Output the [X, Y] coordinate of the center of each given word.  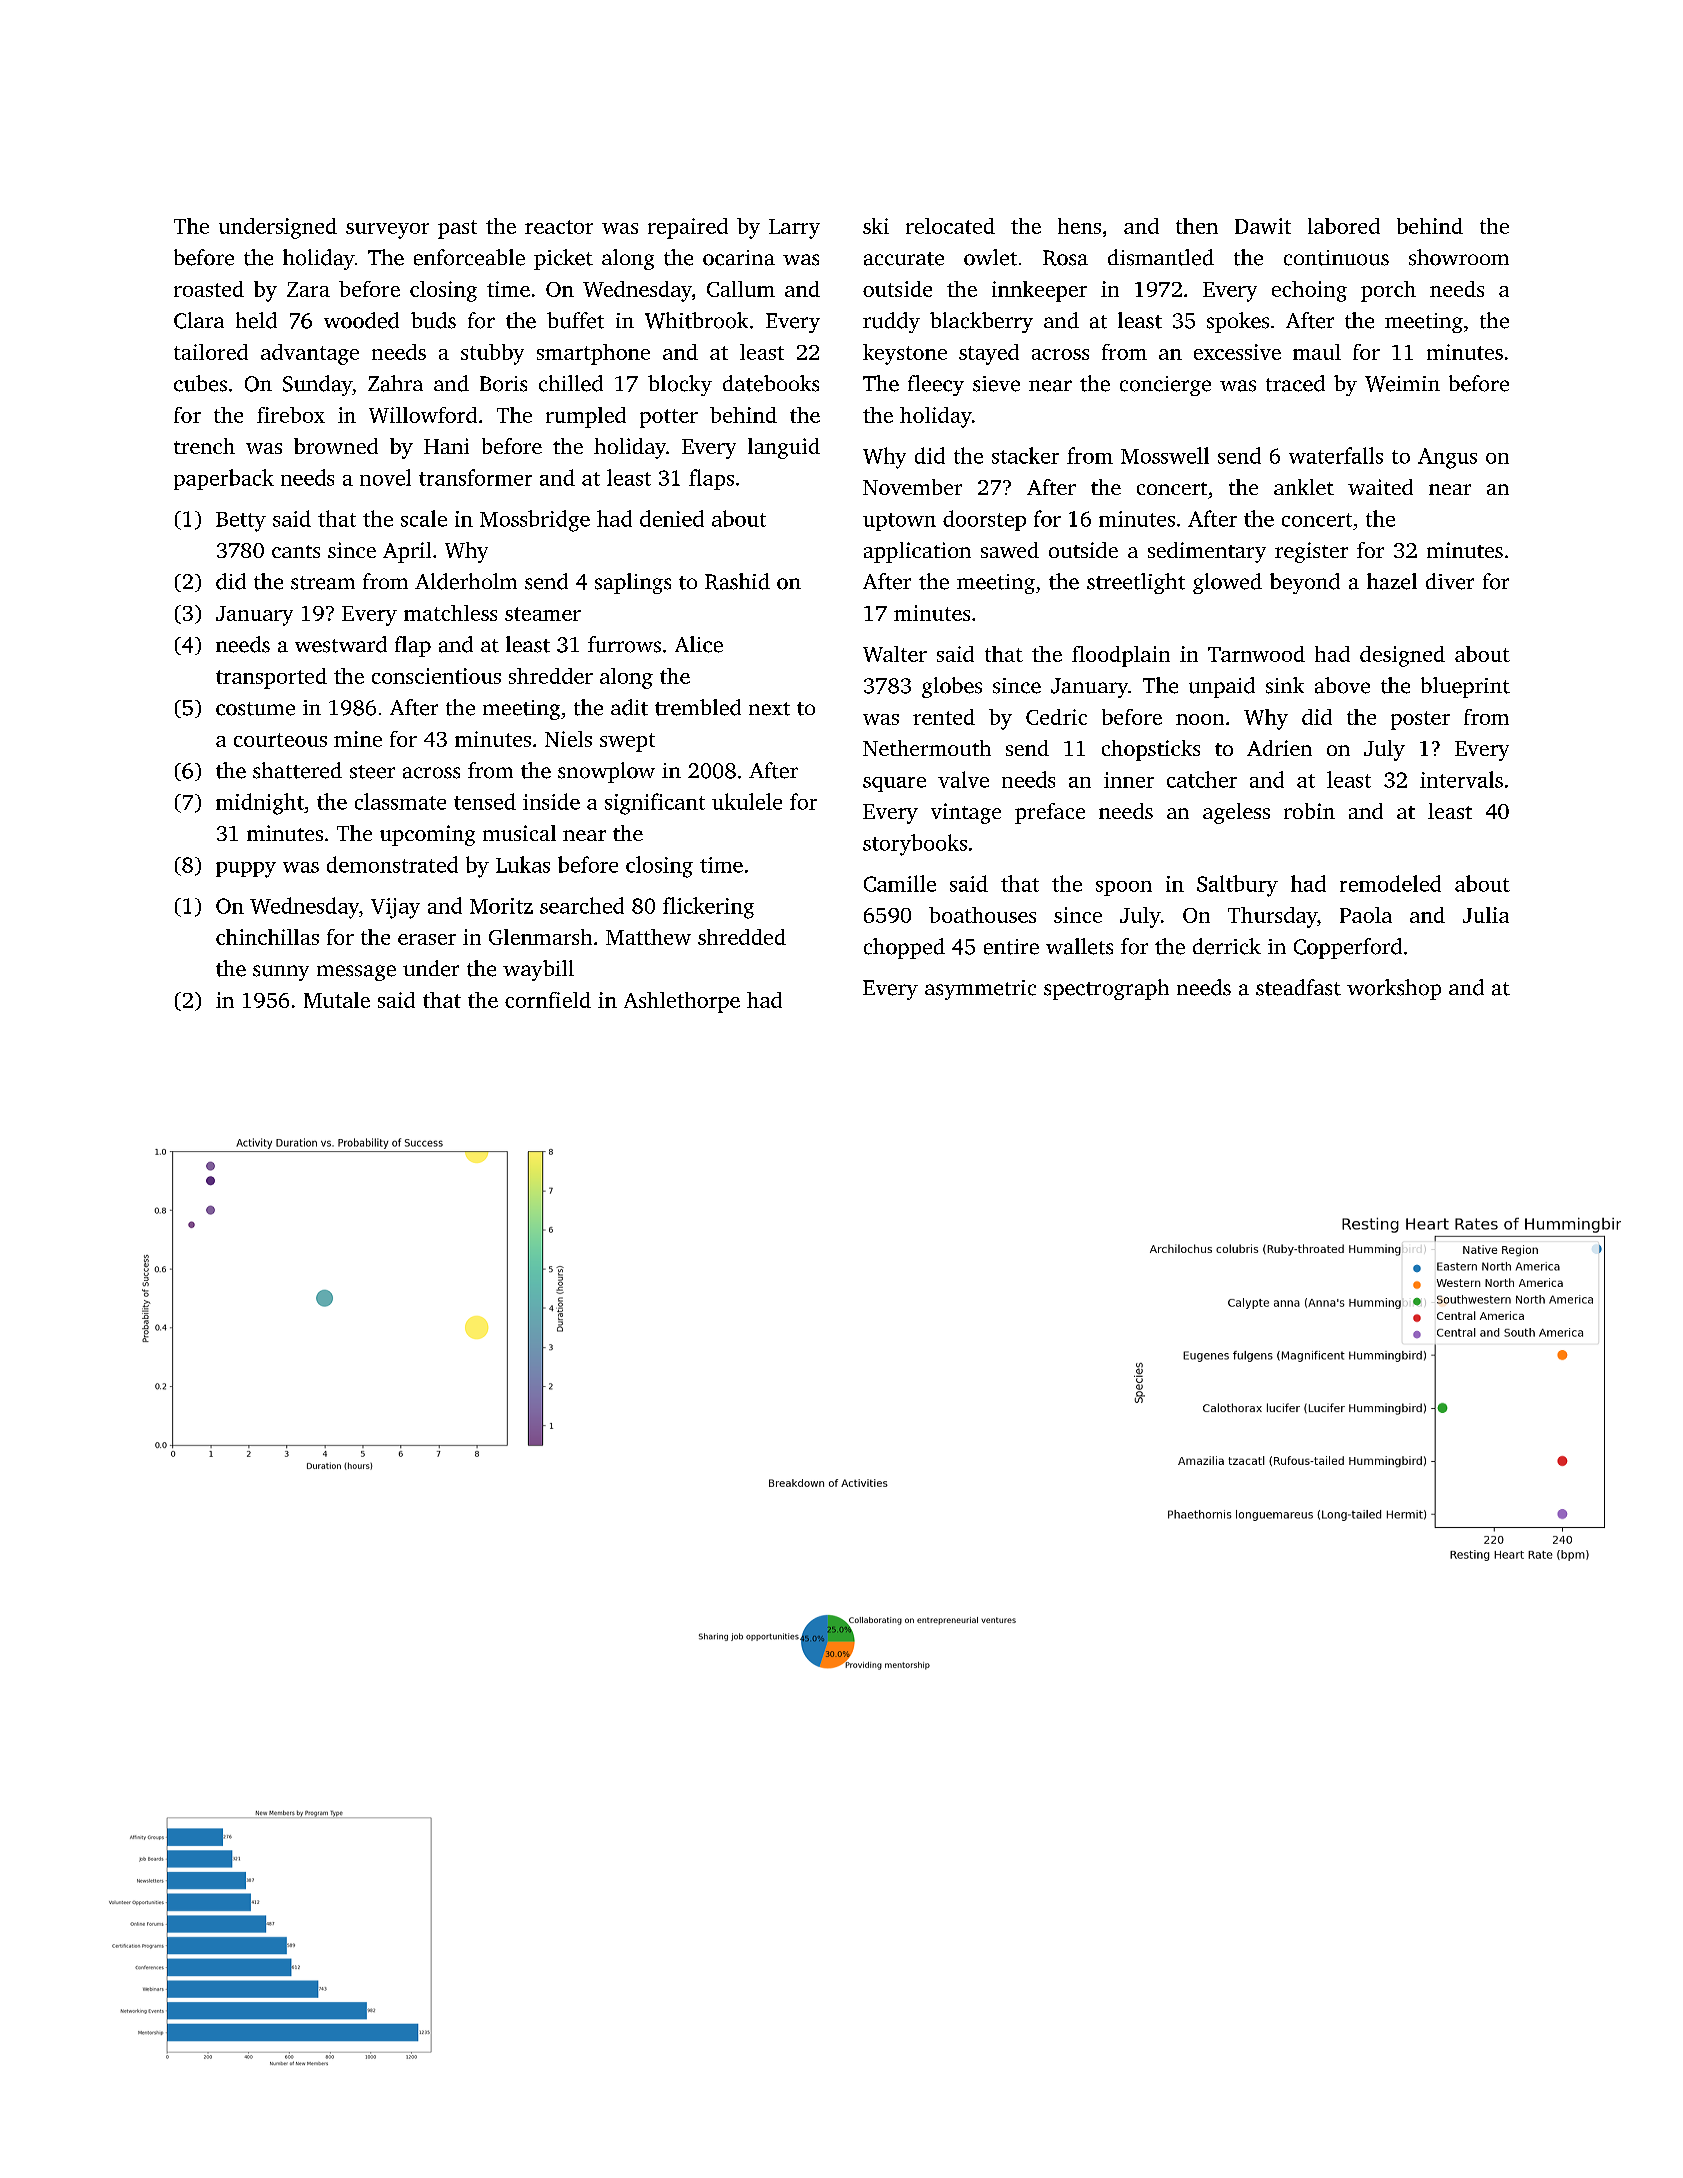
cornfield [548, 1000]
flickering [708, 908]
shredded [742, 937]
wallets [1079, 946]
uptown [899, 522]
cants [296, 551]
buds [433, 320]
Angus [1447, 458]
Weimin [1402, 384]
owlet [990, 257]
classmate [400, 801]
